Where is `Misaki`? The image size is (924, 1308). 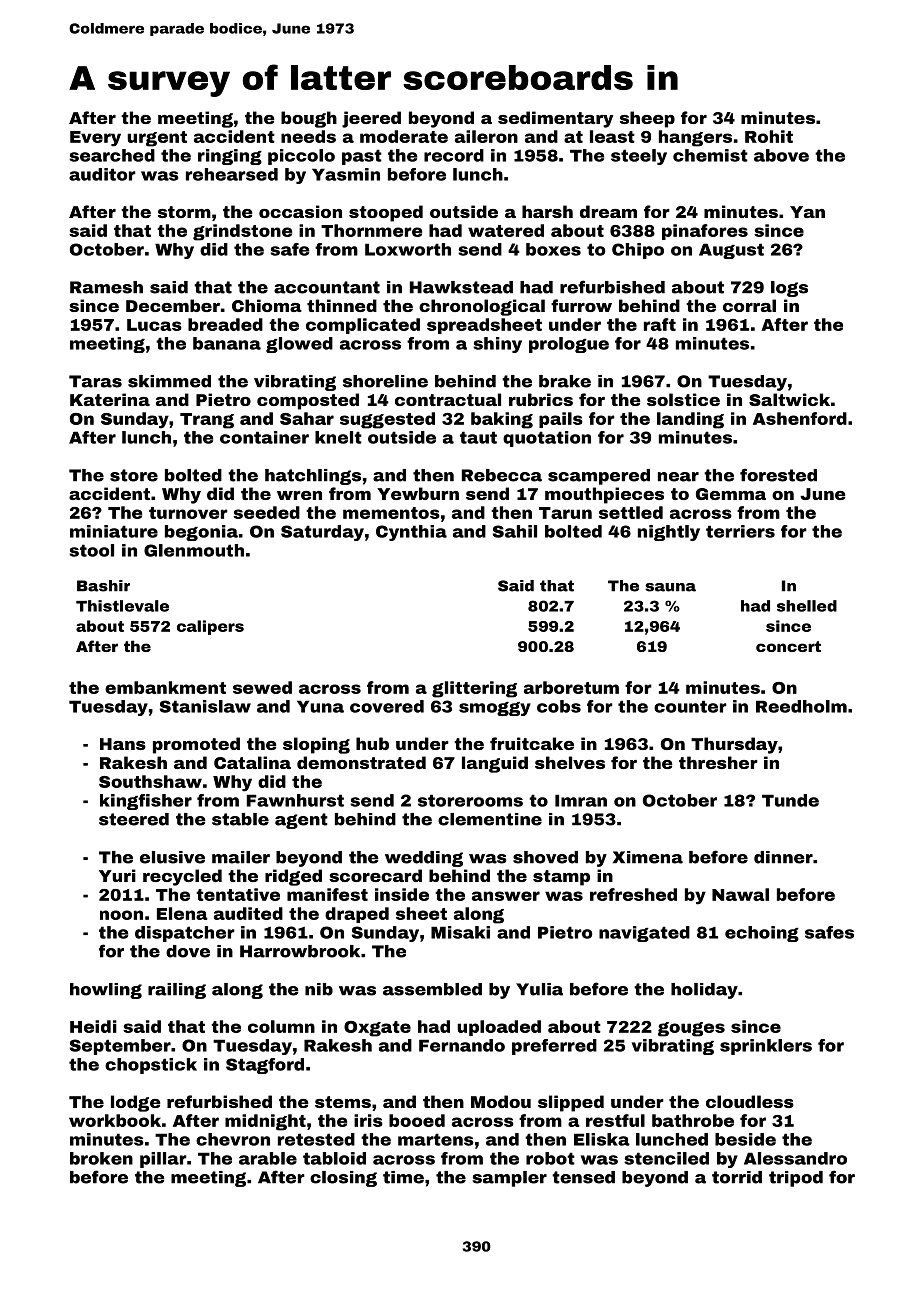
Misaki is located at coordinates (460, 932).
